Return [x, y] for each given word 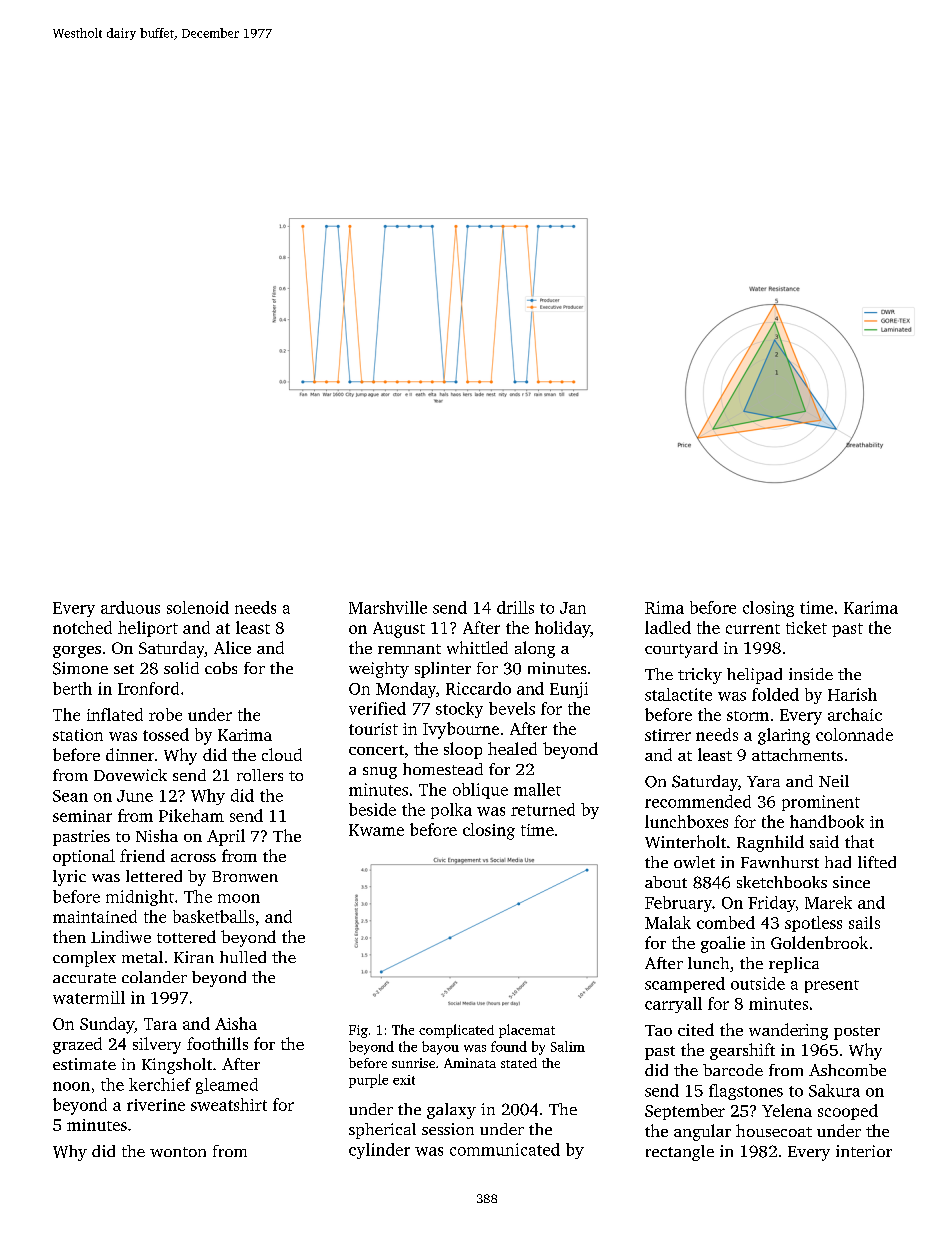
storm [748, 716]
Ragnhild [770, 843]
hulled [243, 957]
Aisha [236, 1023]
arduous [130, 607]
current [753, 629]
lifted [877, 862]
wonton [178, 1152]
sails [864, 922]
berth [72, 688]
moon [239, 898]
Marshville [388, 607]
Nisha [157, 835]
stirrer [668, 735]
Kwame [376, 830]
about [666, 882]
